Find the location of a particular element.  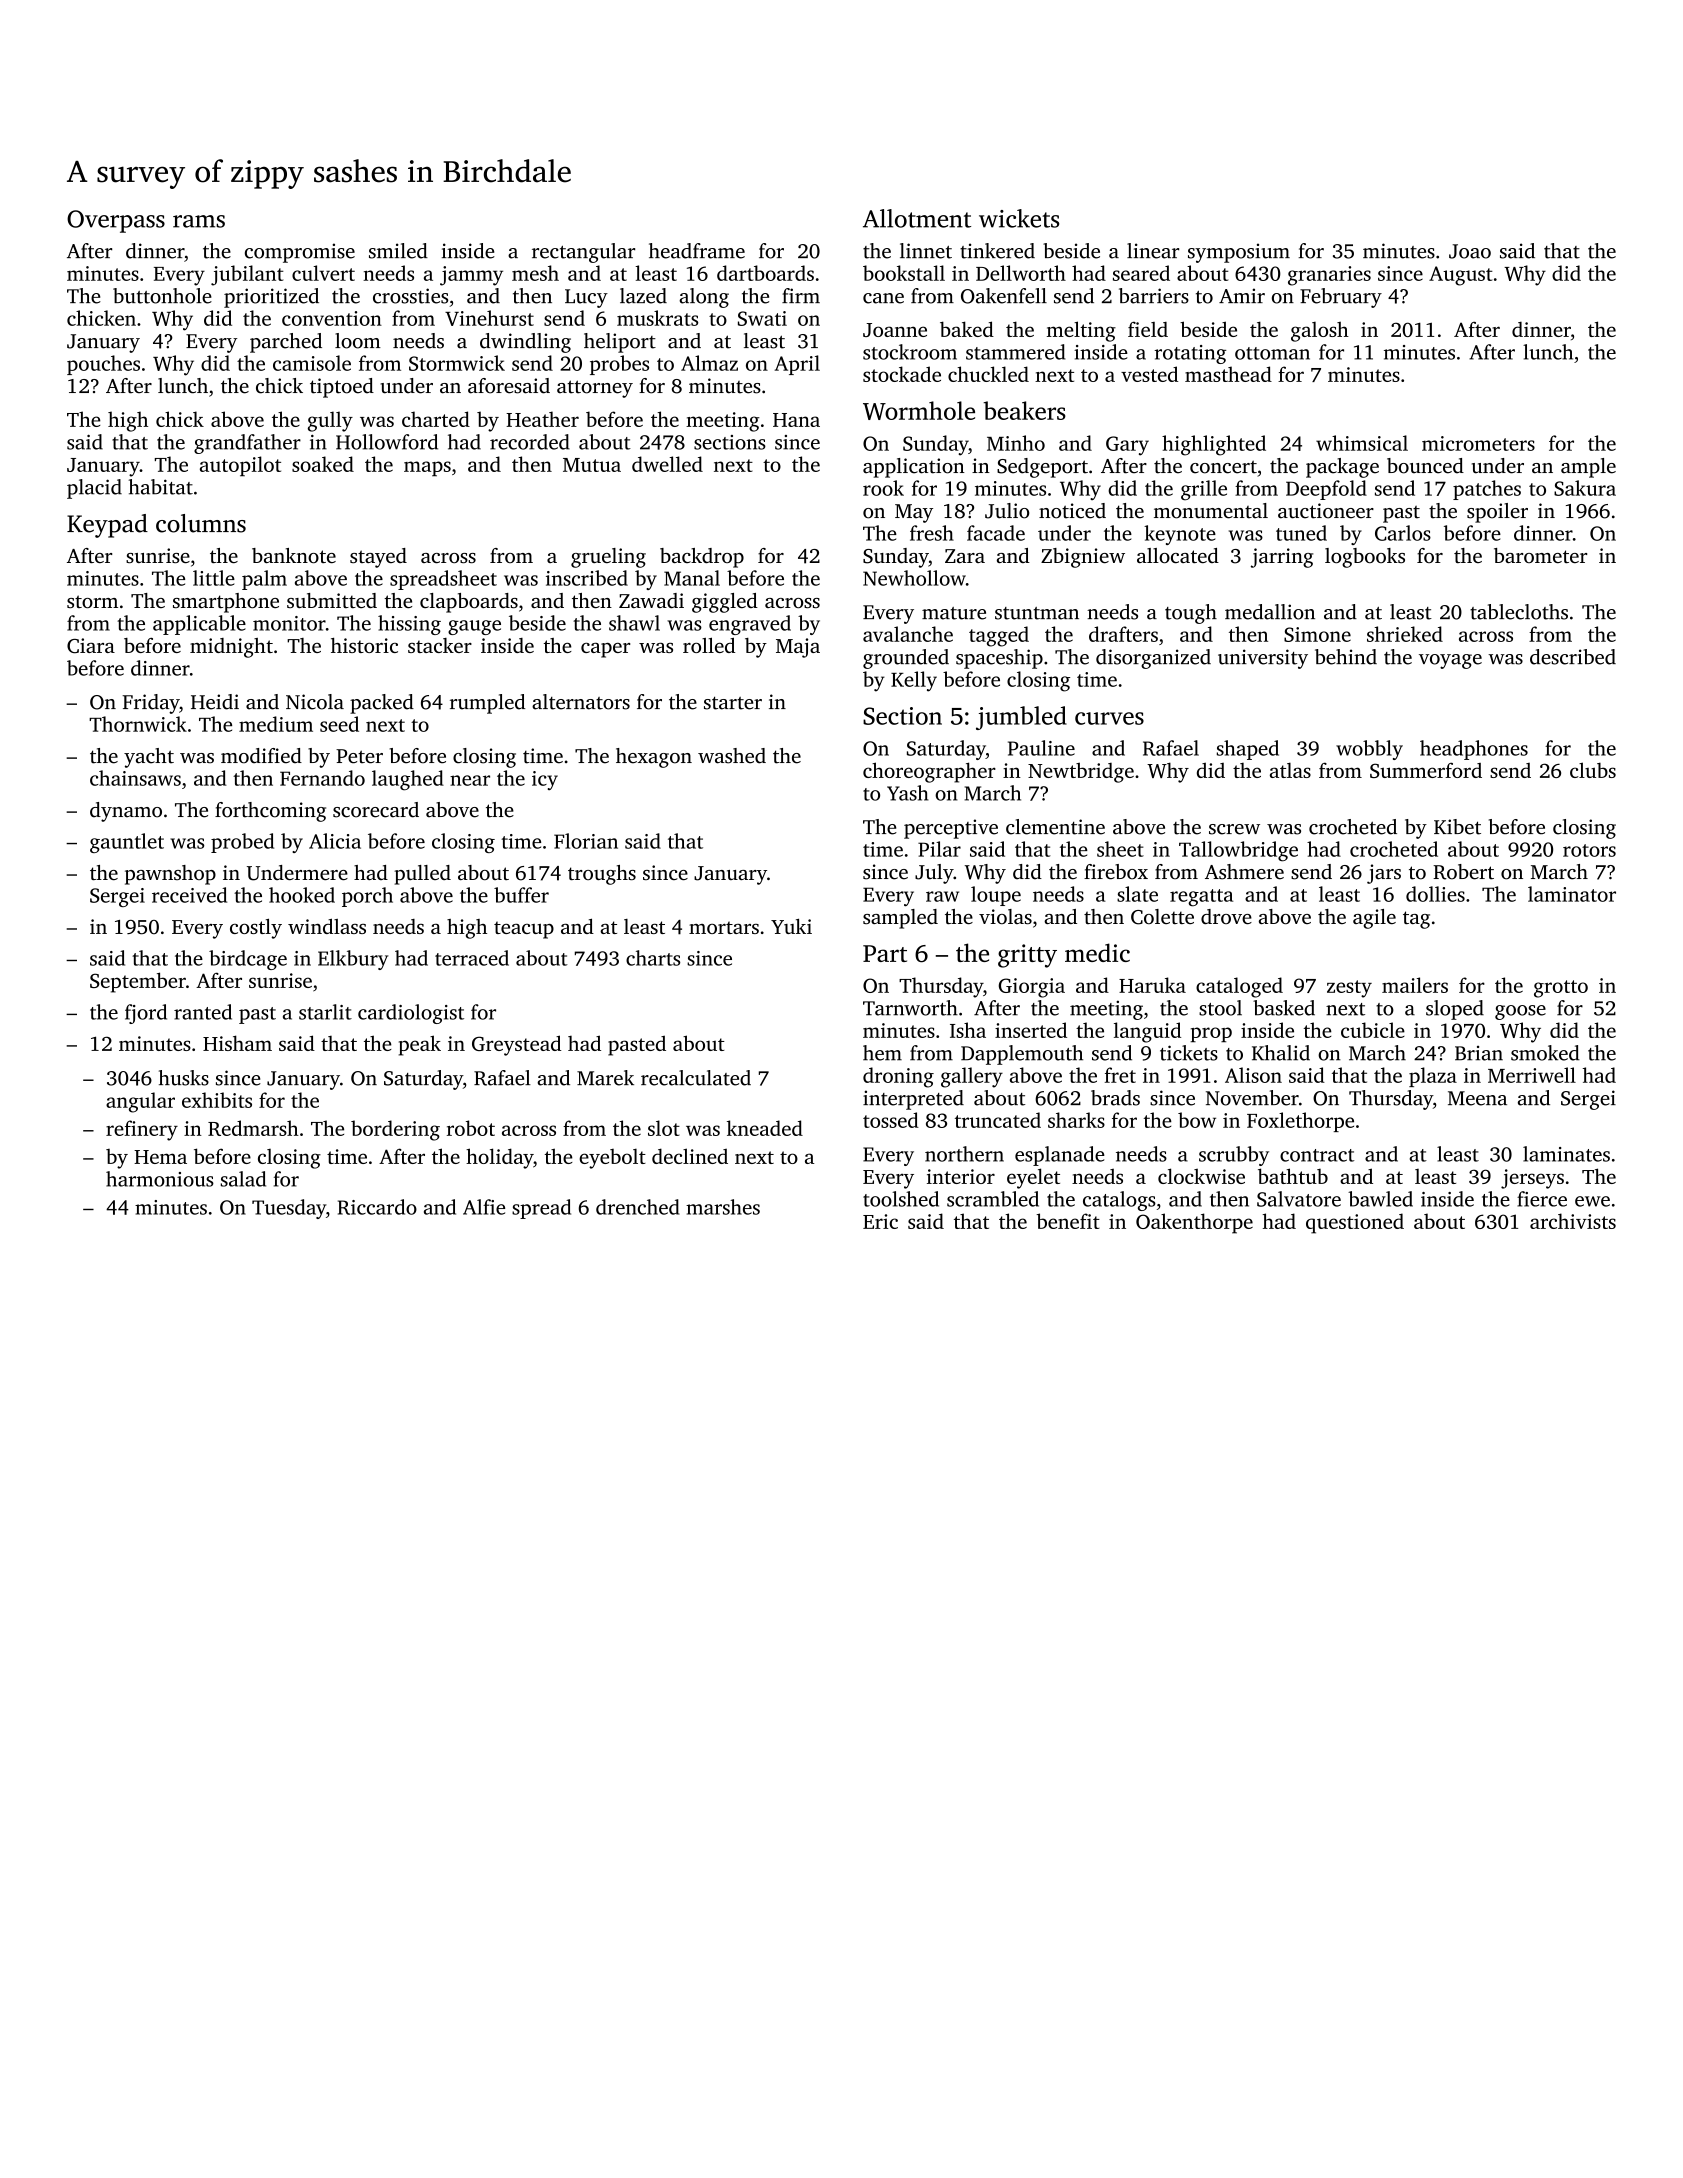

Joao is located at coordinates (1470, 251).
